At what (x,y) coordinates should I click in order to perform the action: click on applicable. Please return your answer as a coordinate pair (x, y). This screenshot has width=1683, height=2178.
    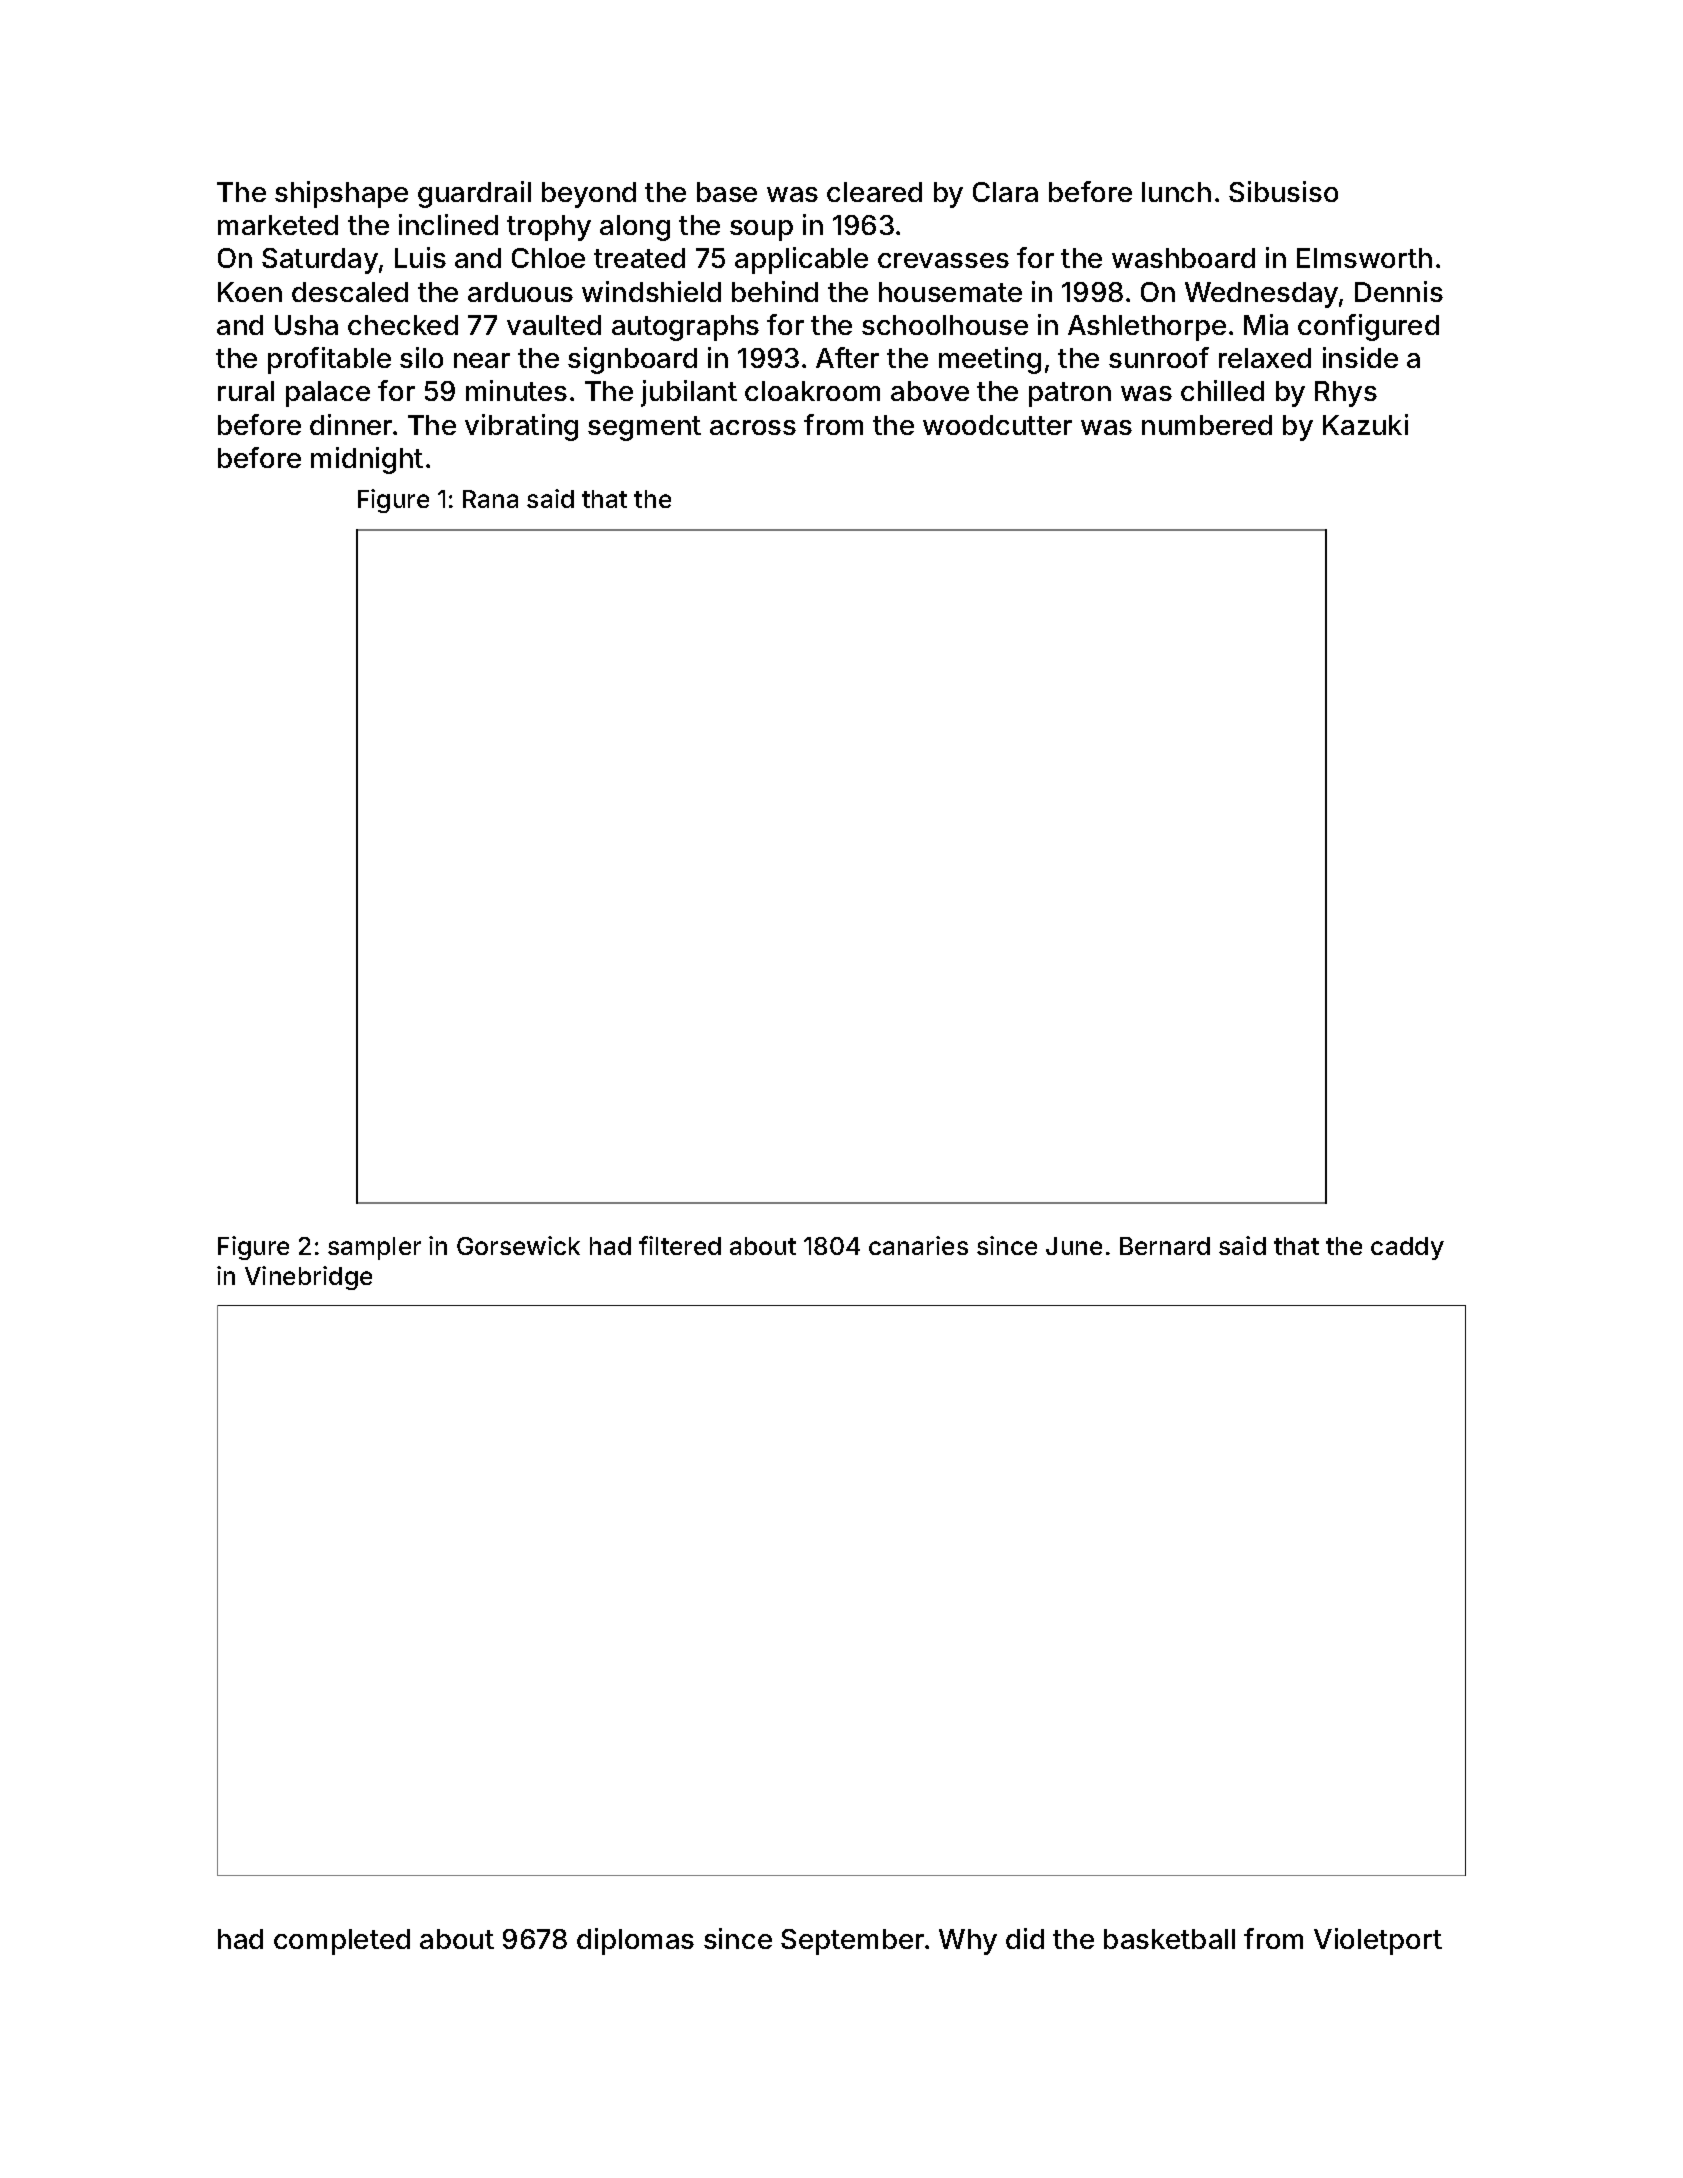
    Looking at the image, I should click on (801, 260).
